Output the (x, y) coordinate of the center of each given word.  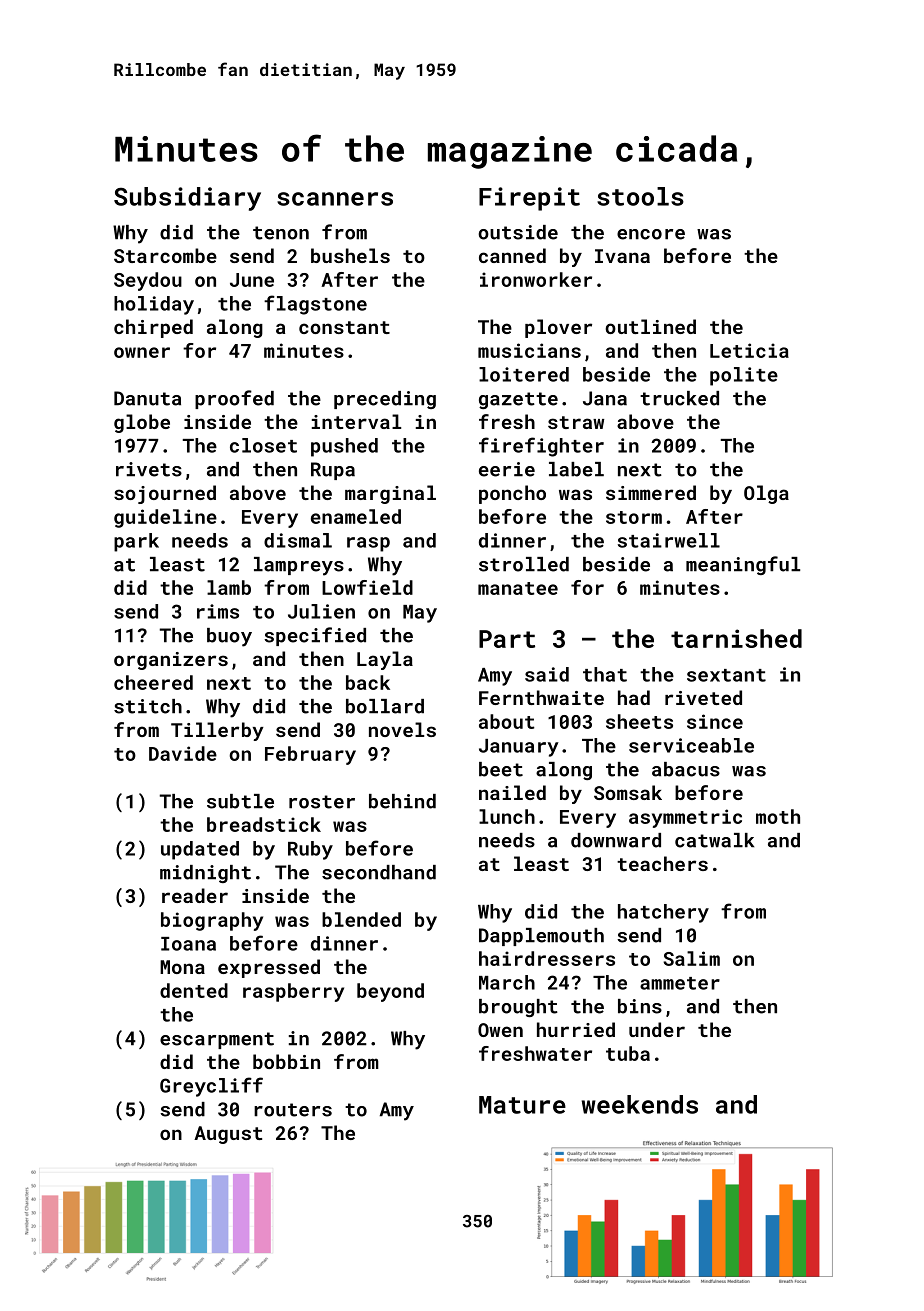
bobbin (286, 1061)
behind (402, 801)
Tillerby (217, 731)
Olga (766, 494)
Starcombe (165, 255)
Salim (691, 958)
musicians (529, 350)
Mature (522, 1105)
